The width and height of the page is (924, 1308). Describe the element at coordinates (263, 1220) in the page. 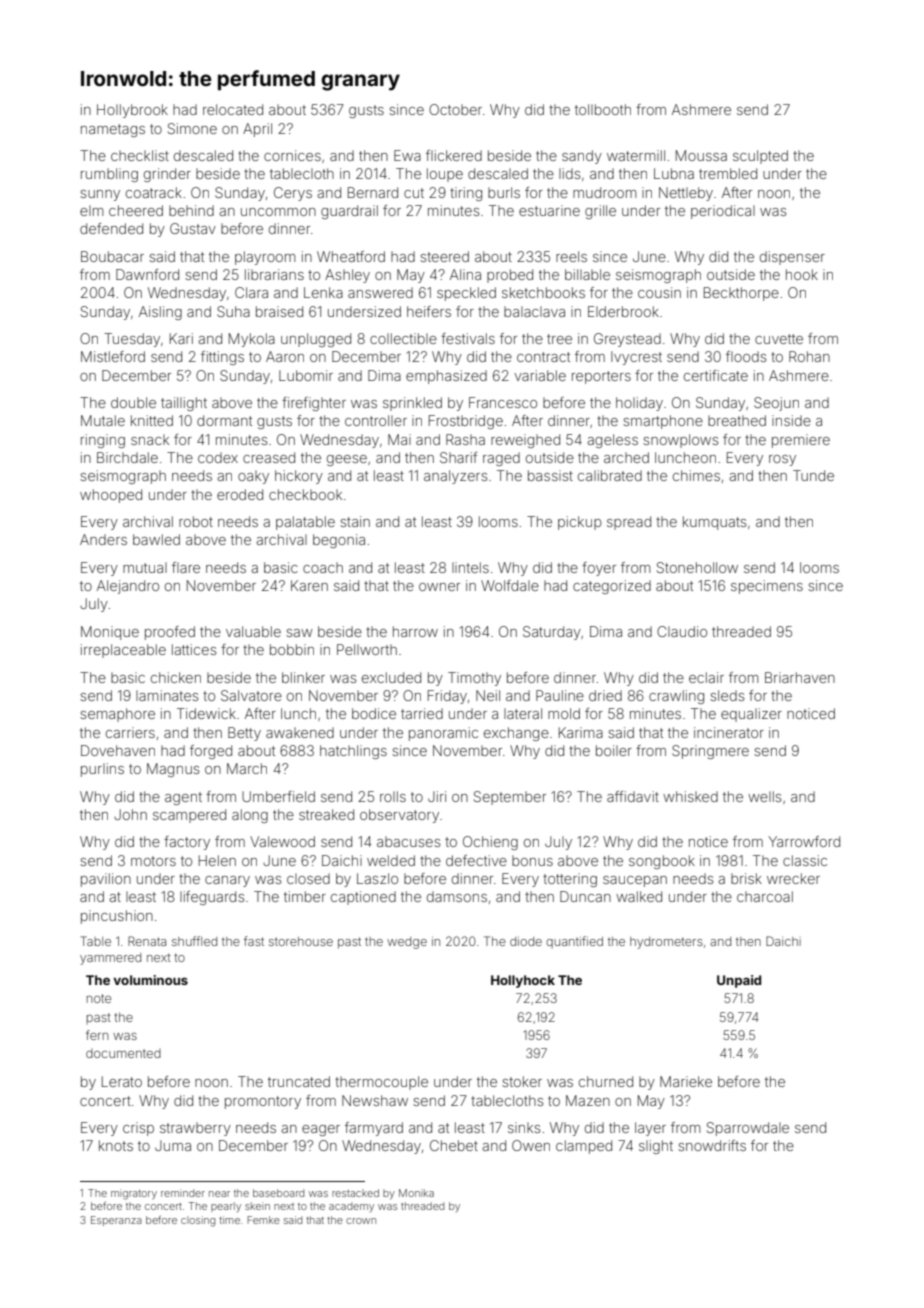

I see `Femke` at that location.
